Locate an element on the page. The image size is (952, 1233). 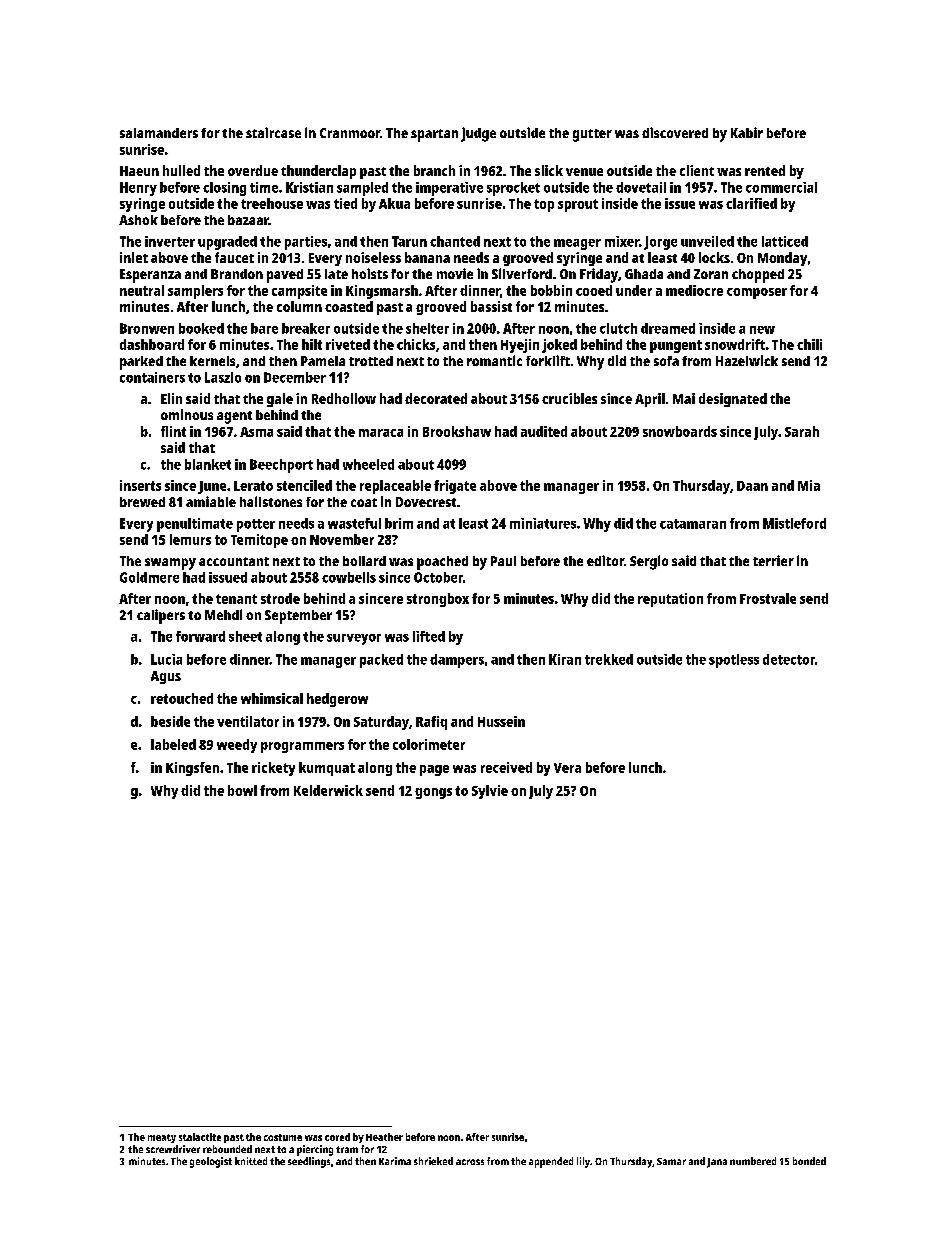
Heather is located at coordinates (384, 1137).
